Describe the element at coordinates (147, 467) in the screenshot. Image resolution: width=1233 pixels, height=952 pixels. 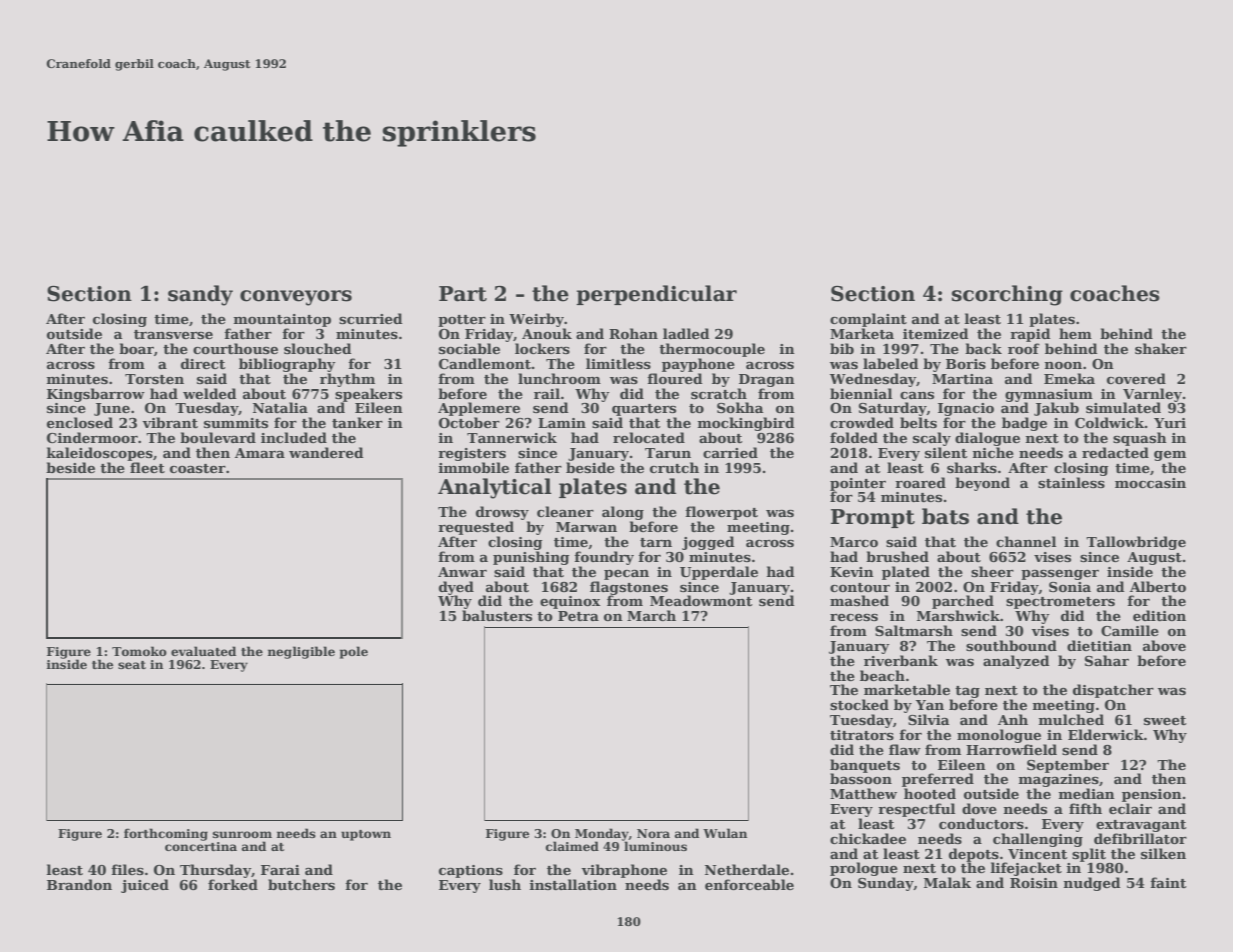
I see `fleet` at that location.
